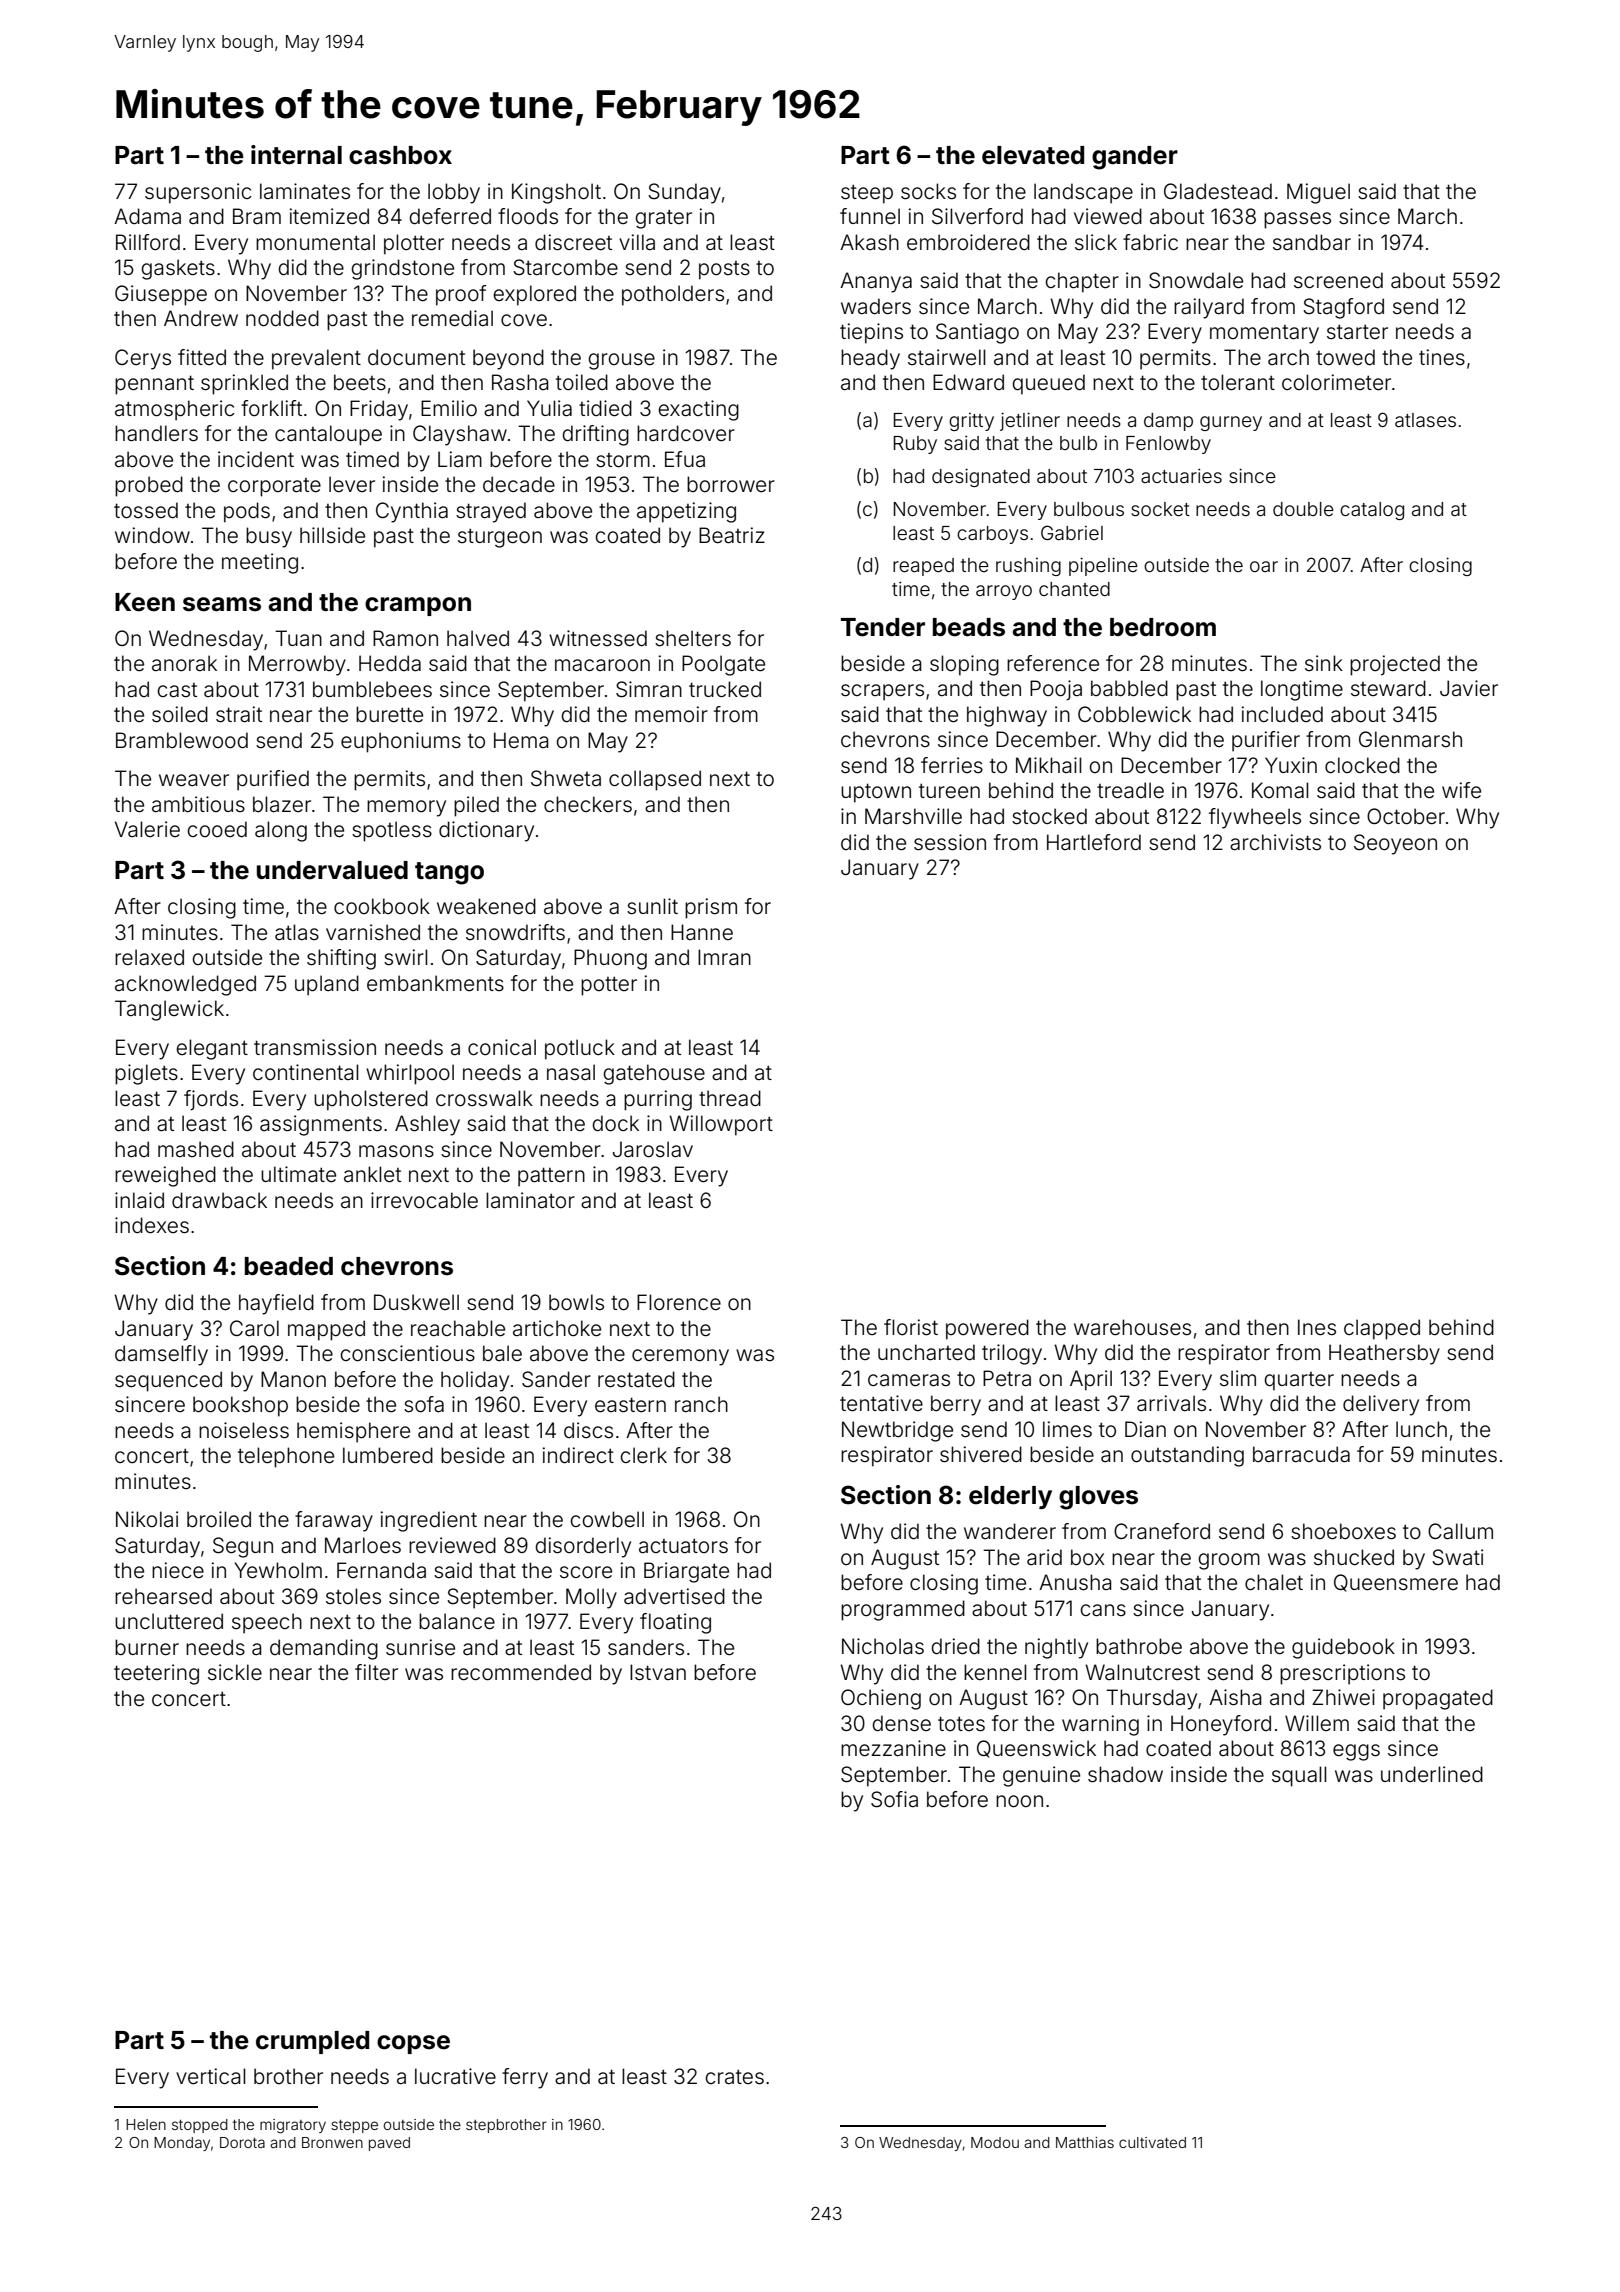 Image resolution: width=1620 pixels, height=2292 pixels. Describe the element at coordinates (525, 2078) in the screenshot. I see `ferry` at that location.
